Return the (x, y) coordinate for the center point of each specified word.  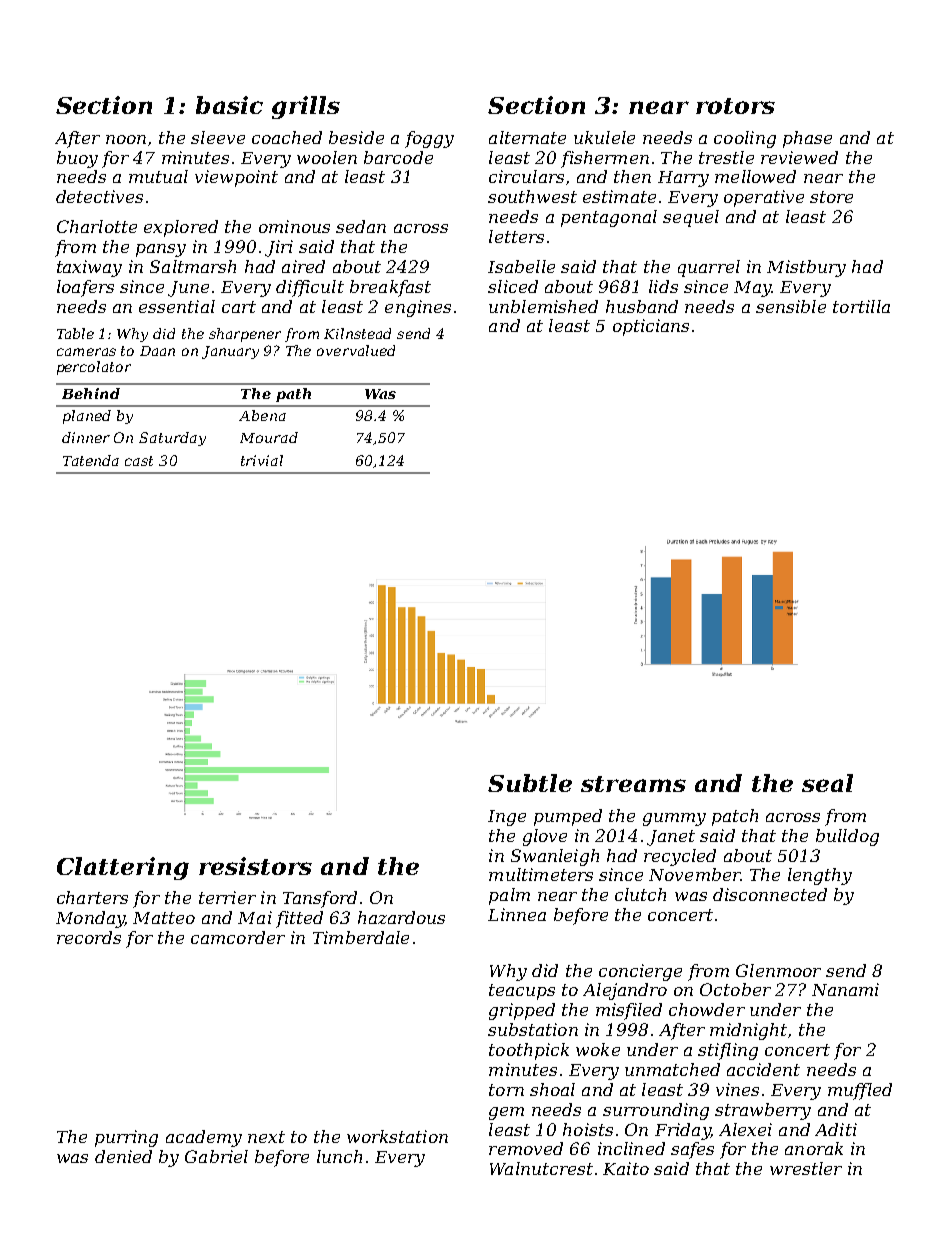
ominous (294, 226)
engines (418, 308)
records (89, 937)
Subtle (530, 783)
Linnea (517, 914)
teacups (522, 992)
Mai (255, 917)
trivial (262, 460)
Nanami (845, 989)
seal (827, 783)
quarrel (709, 268)
